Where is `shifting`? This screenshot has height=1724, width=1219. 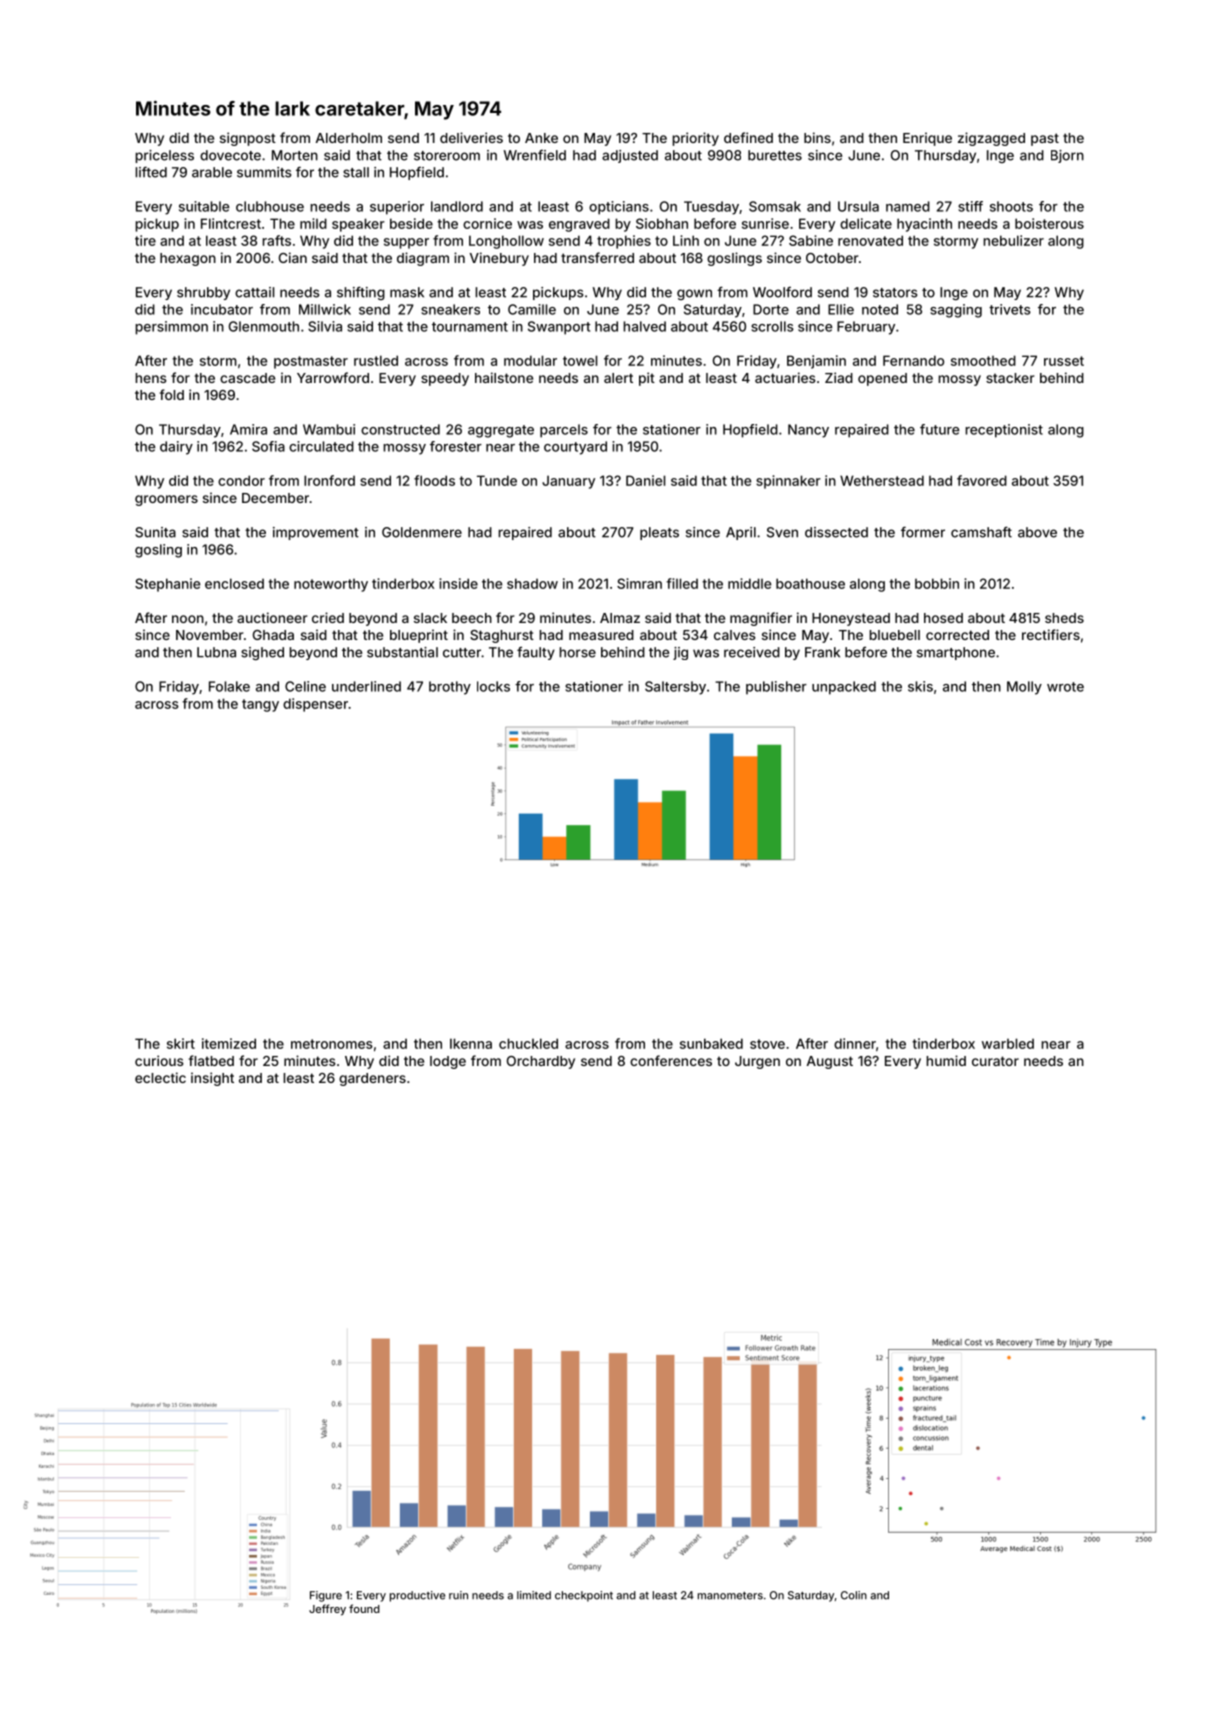 shifting is located at coordinates (361, 293).
